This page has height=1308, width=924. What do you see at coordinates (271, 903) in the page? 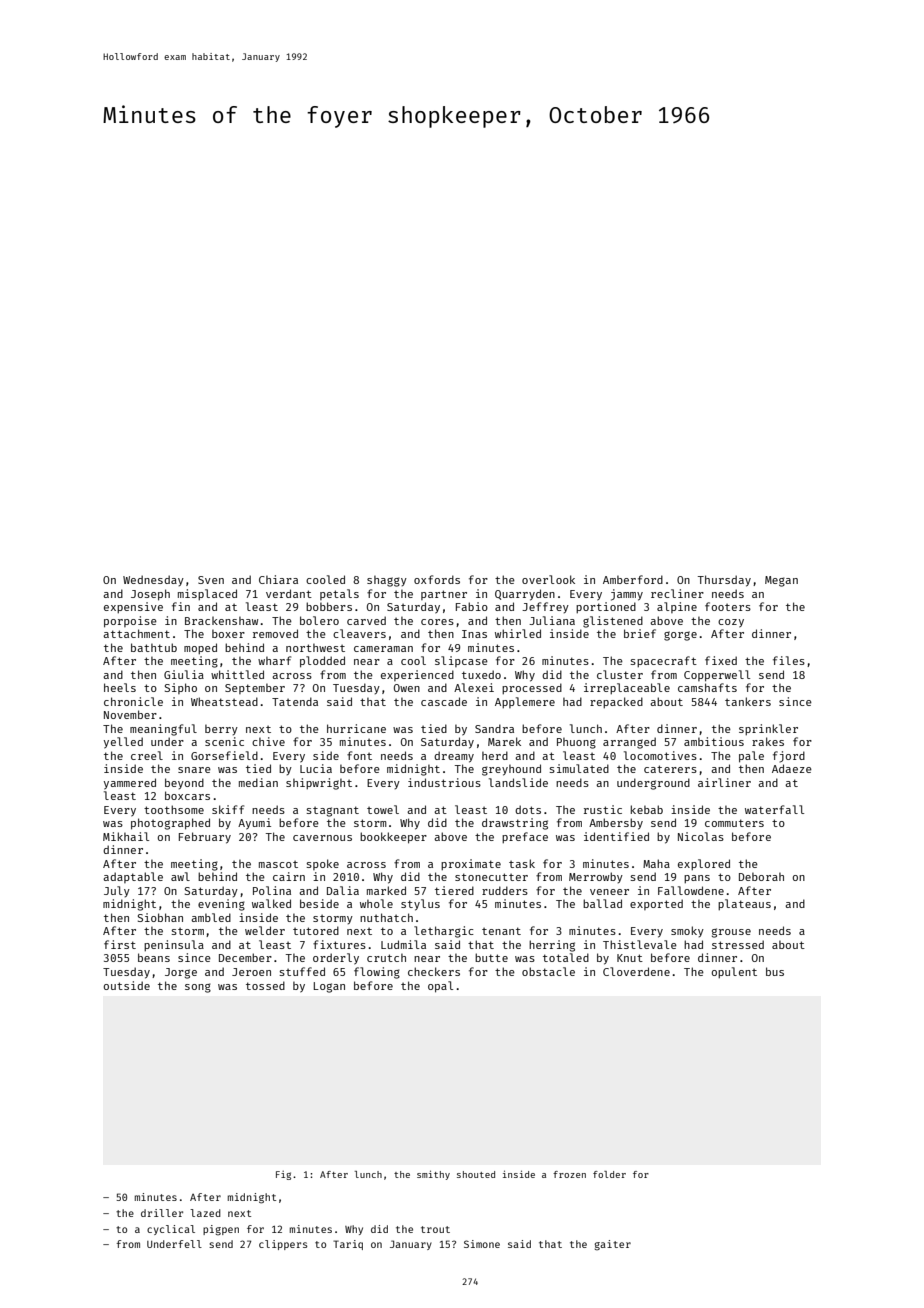
I see `walked` at bounding box center [271, 903].
